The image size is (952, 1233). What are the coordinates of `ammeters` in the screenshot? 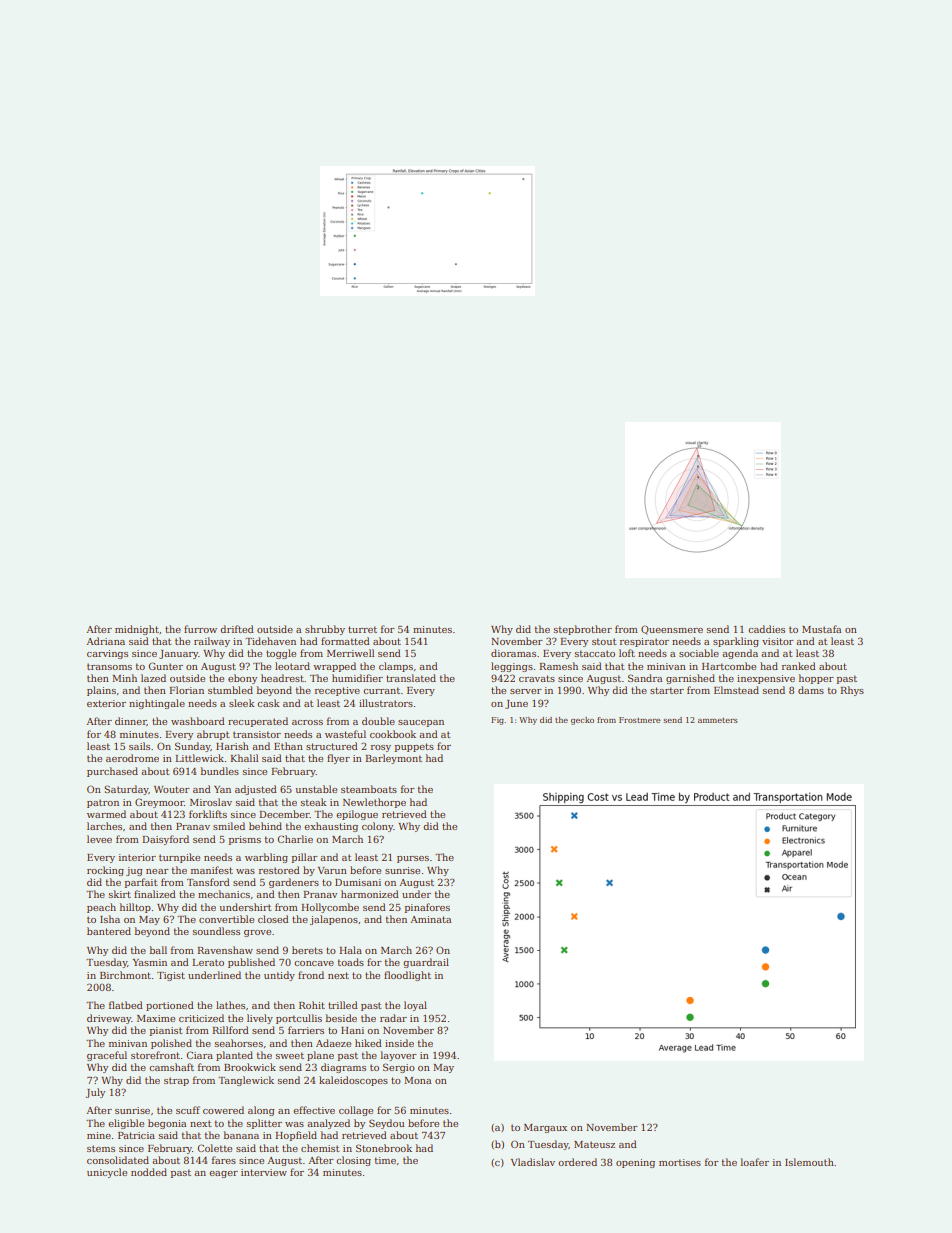 It's located at (717, 720).
